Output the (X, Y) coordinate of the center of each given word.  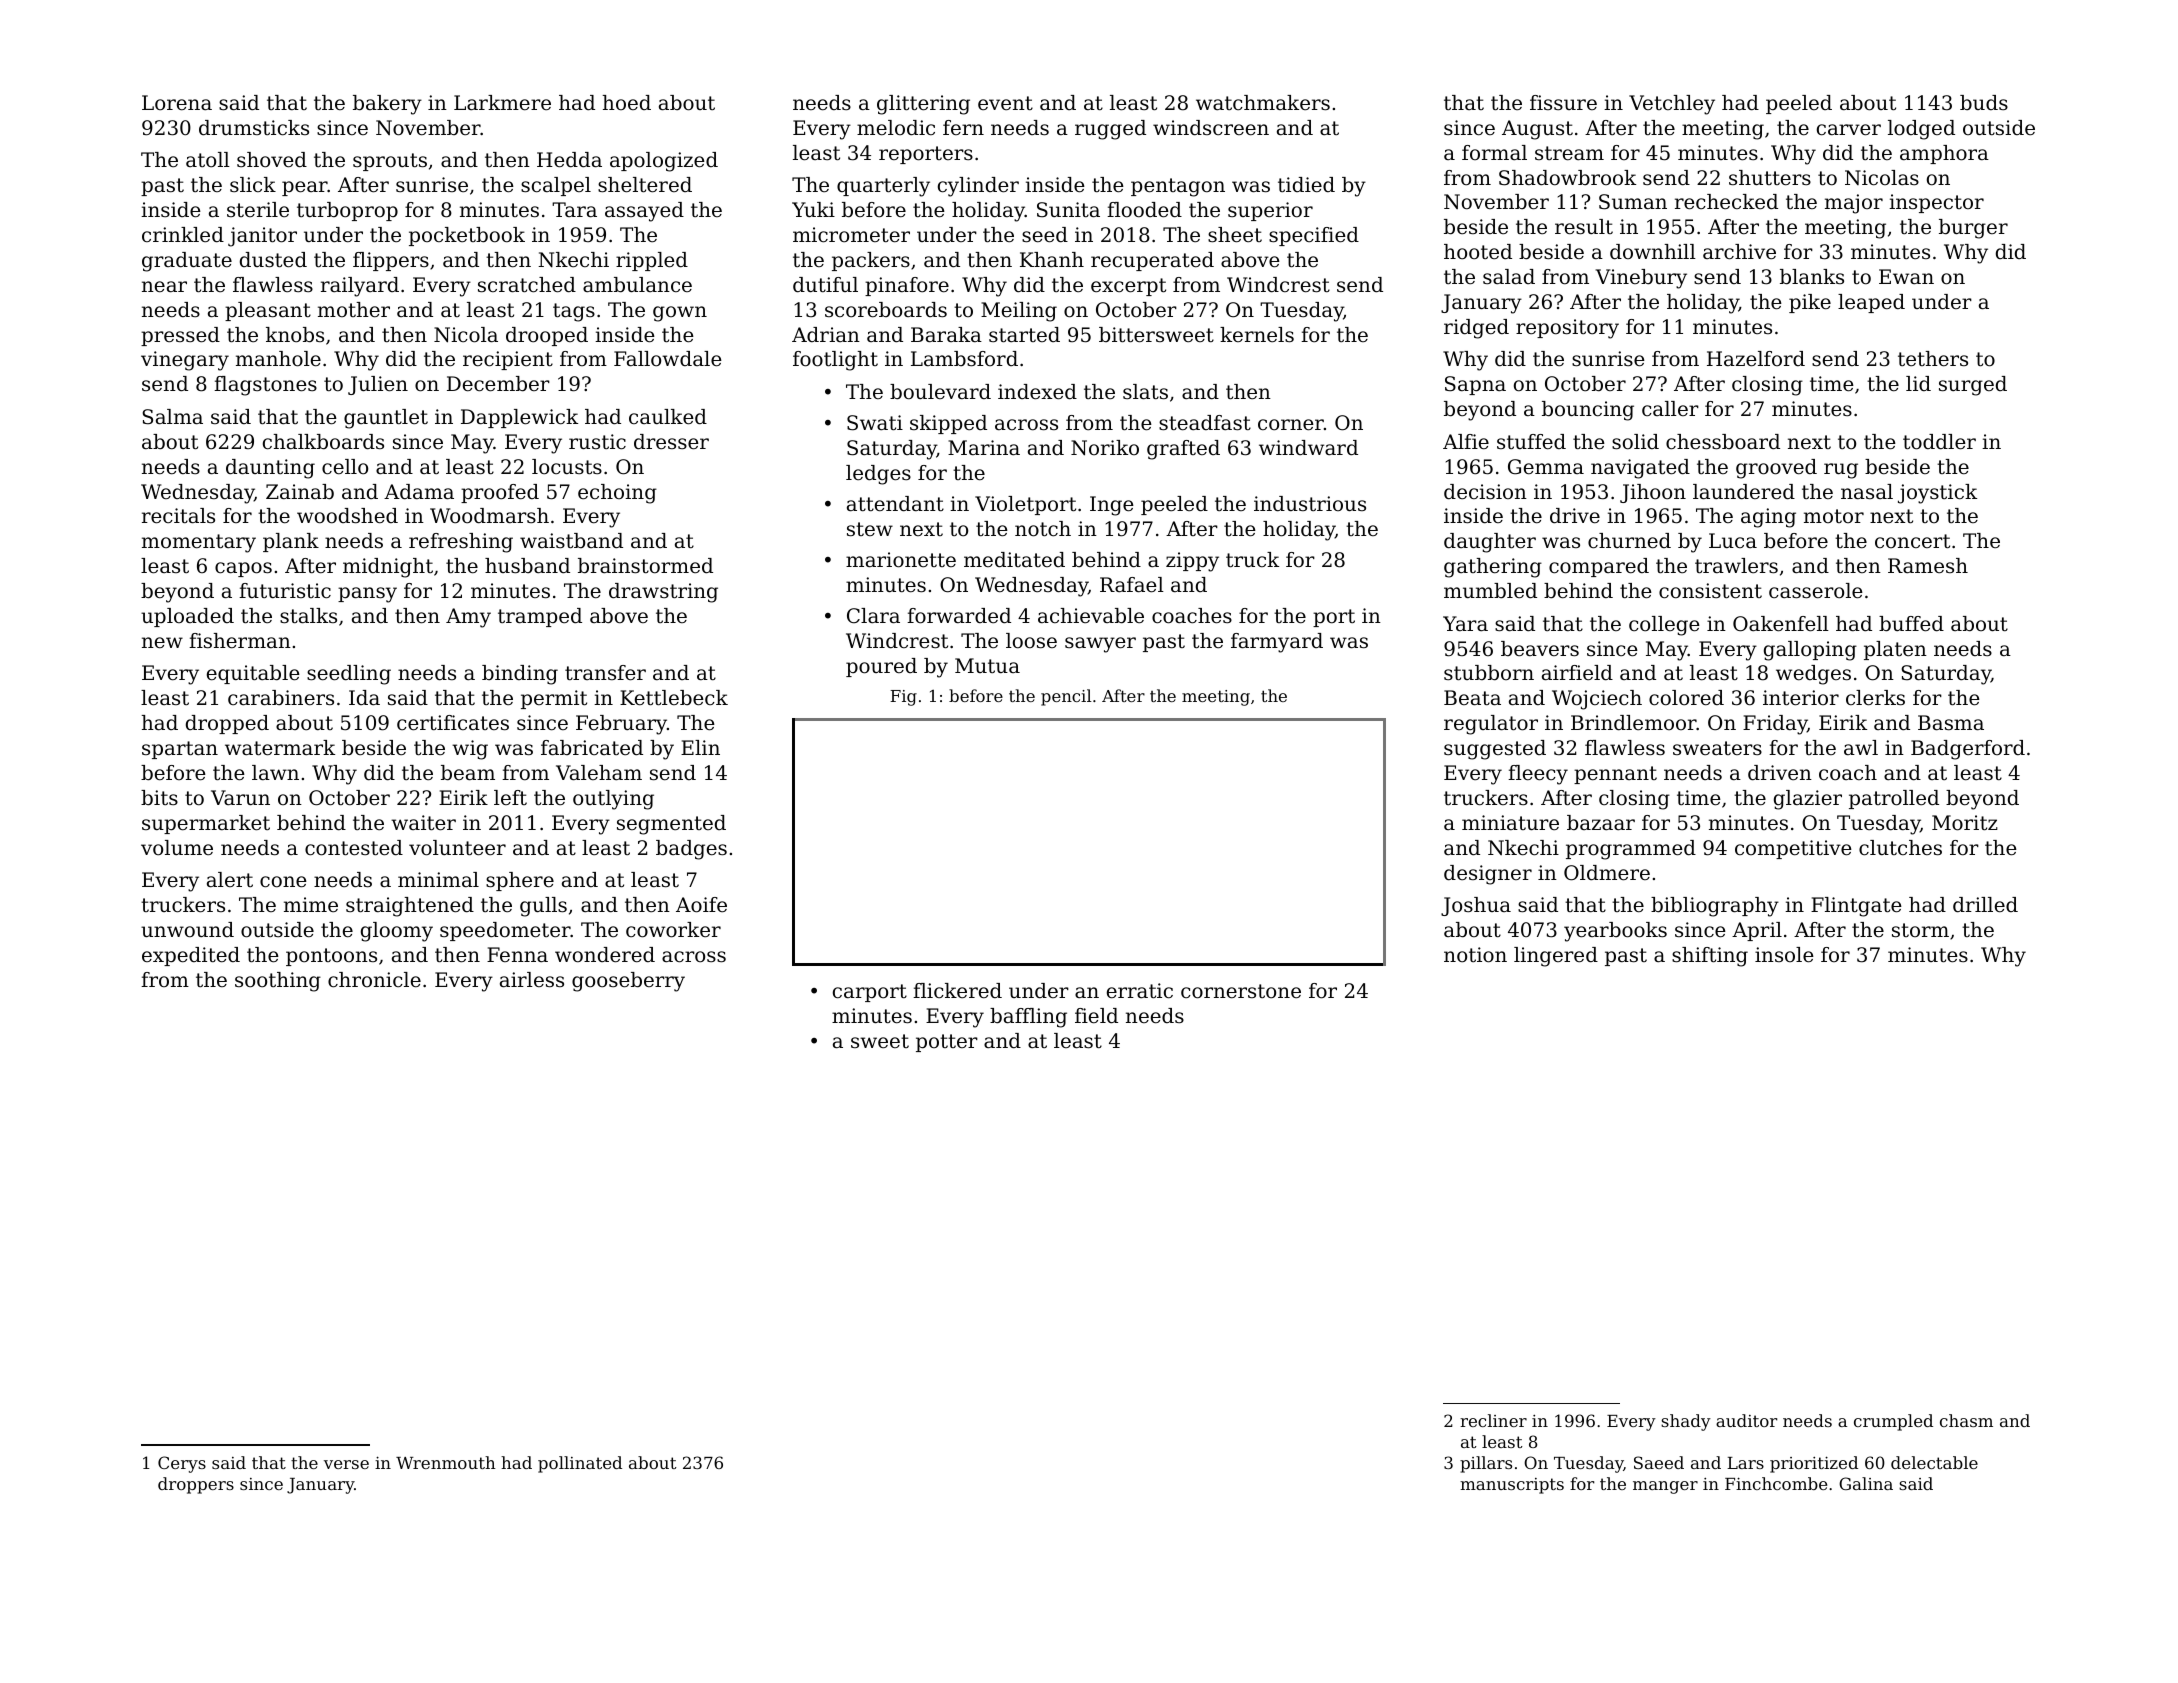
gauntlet (386, 419)
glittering (923, 105)
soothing (278, 982)
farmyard (1277, 643)
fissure (1563, 102)
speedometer (505, 931)
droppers (196, 1485)
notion (1475, 955)
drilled (1985, 905)
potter (947, 1043)
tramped (540, 617)
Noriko (1105, 448)
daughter (1490, 543)
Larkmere (502, 103)
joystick (1937, 494)
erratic (1140, 991)
